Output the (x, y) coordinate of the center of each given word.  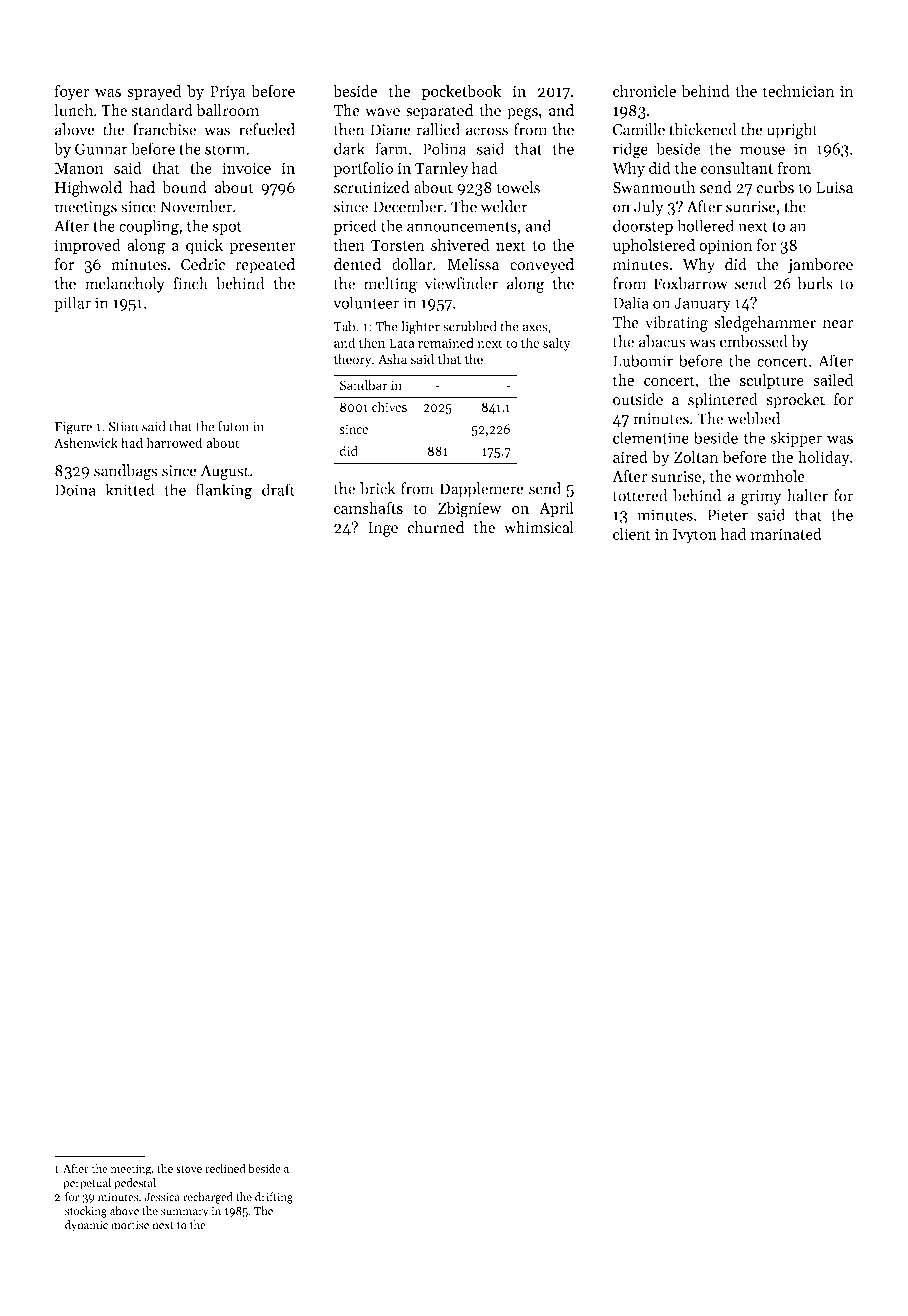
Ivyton (695, 536)
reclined (225, 1168)
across (487, 131)
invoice (246, 168)
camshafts (368, 507)
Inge (383, 529)
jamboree (820, 266)
